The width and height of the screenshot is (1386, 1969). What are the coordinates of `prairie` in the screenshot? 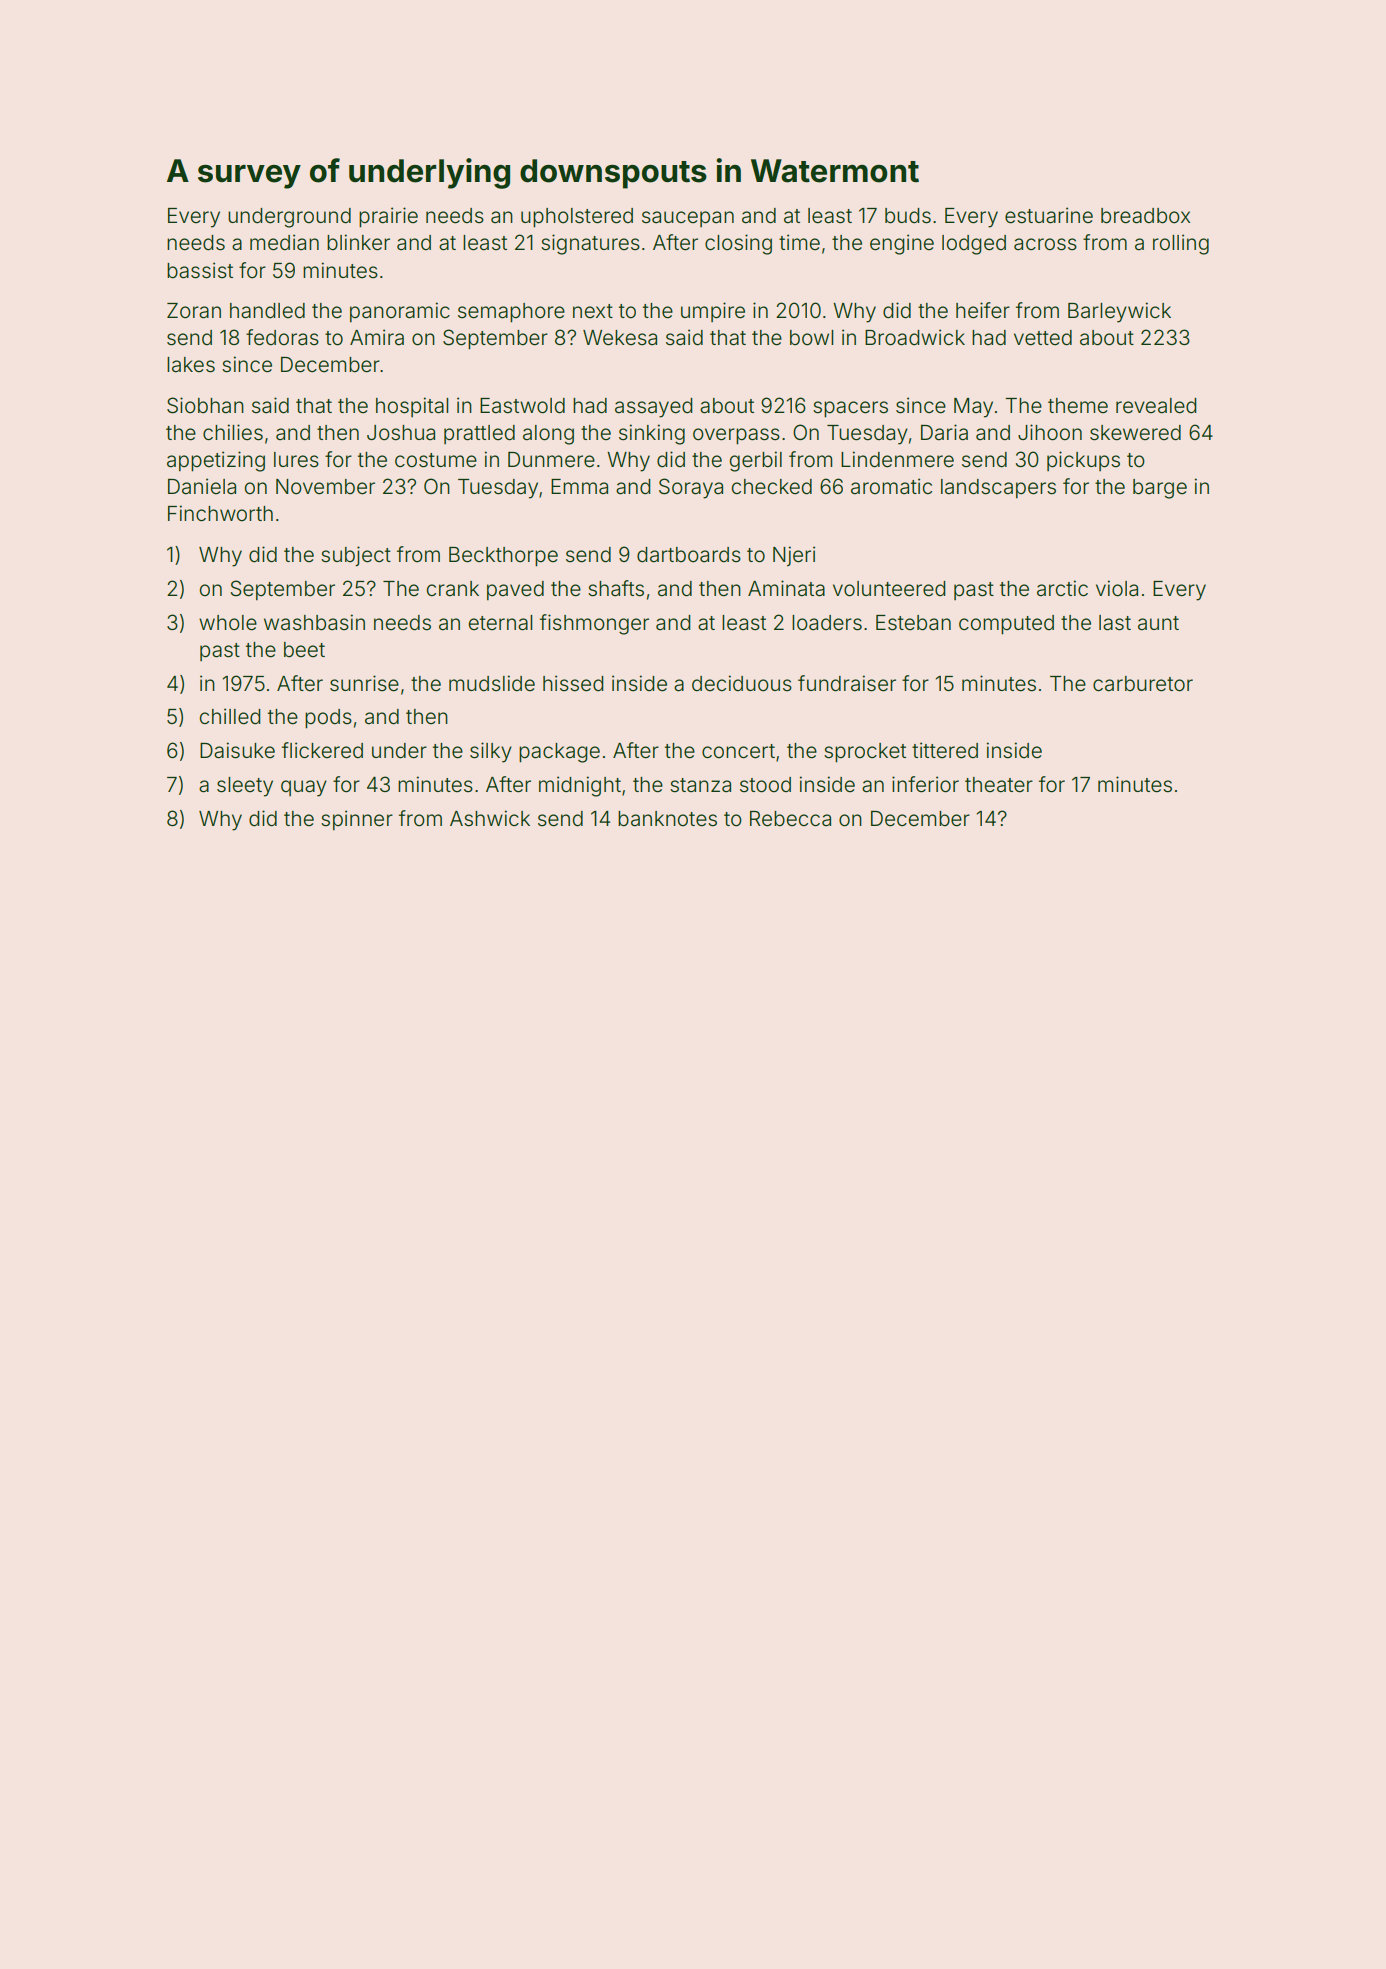 It's located at (388, 217).
